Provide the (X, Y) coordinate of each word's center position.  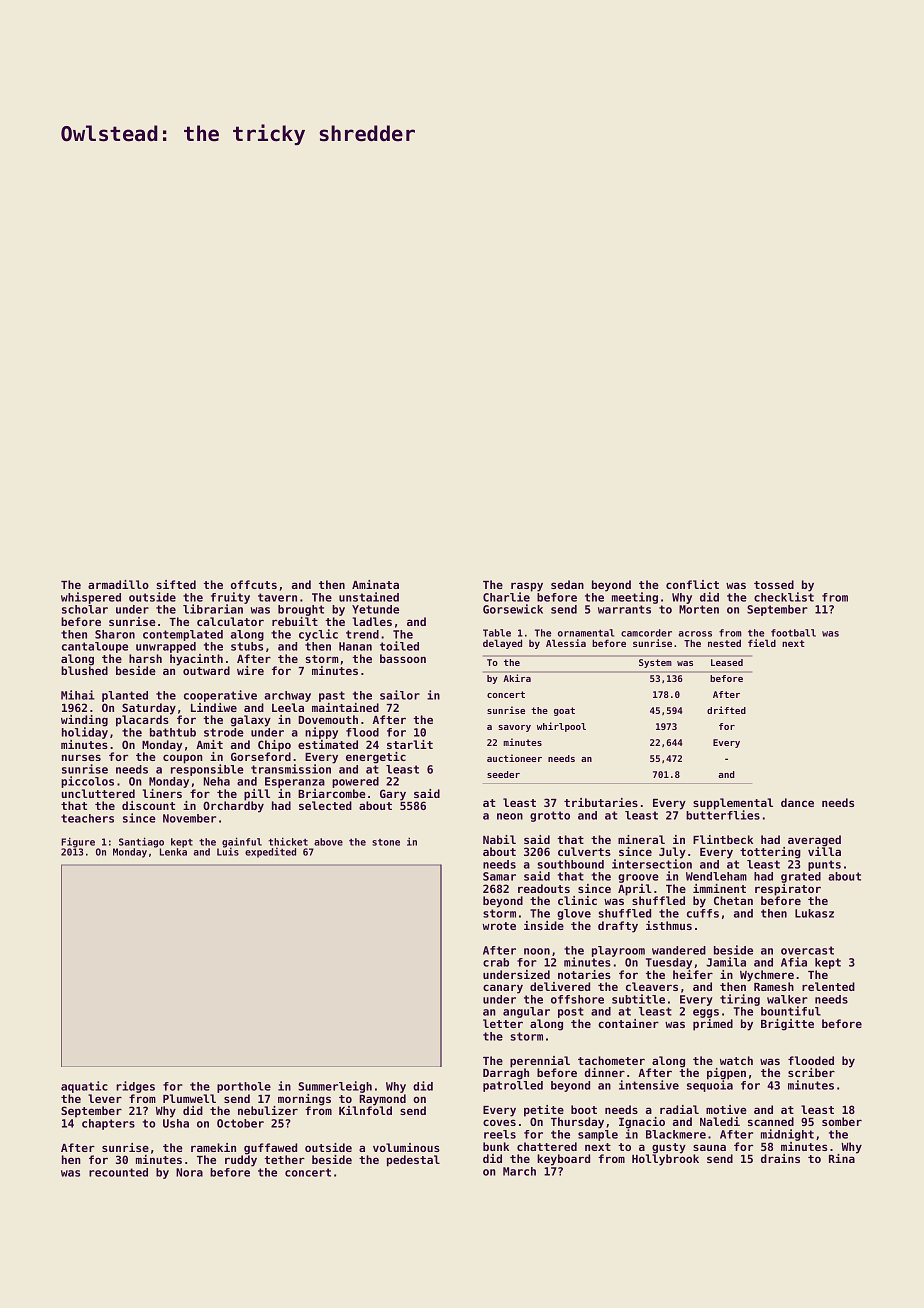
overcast (807, 950)
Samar (499, 876)
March (519, 1171)
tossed (774, 584)
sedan (567, 584)
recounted (118, 1172)
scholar (85, 609)
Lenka (173, 852)
